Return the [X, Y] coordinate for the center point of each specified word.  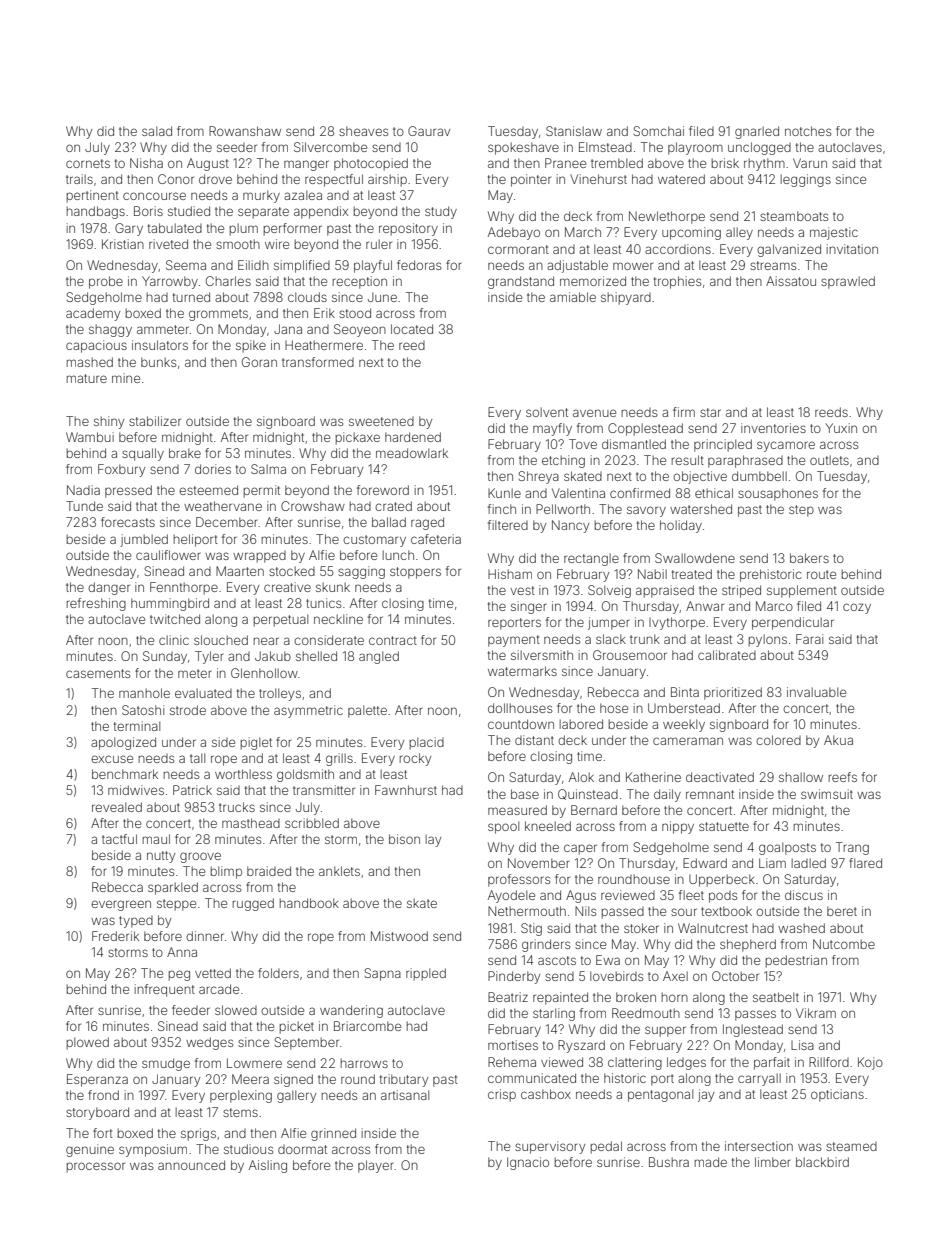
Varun [810, 163]
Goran [259, 362]
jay [706, 1095]
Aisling [268, 1166]
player [376, 1166]
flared [865, 863]
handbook [309, 903]
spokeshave [523, 148]
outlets [829, 460]
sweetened [381, 421]
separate [263, 213]
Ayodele [511, 896]
